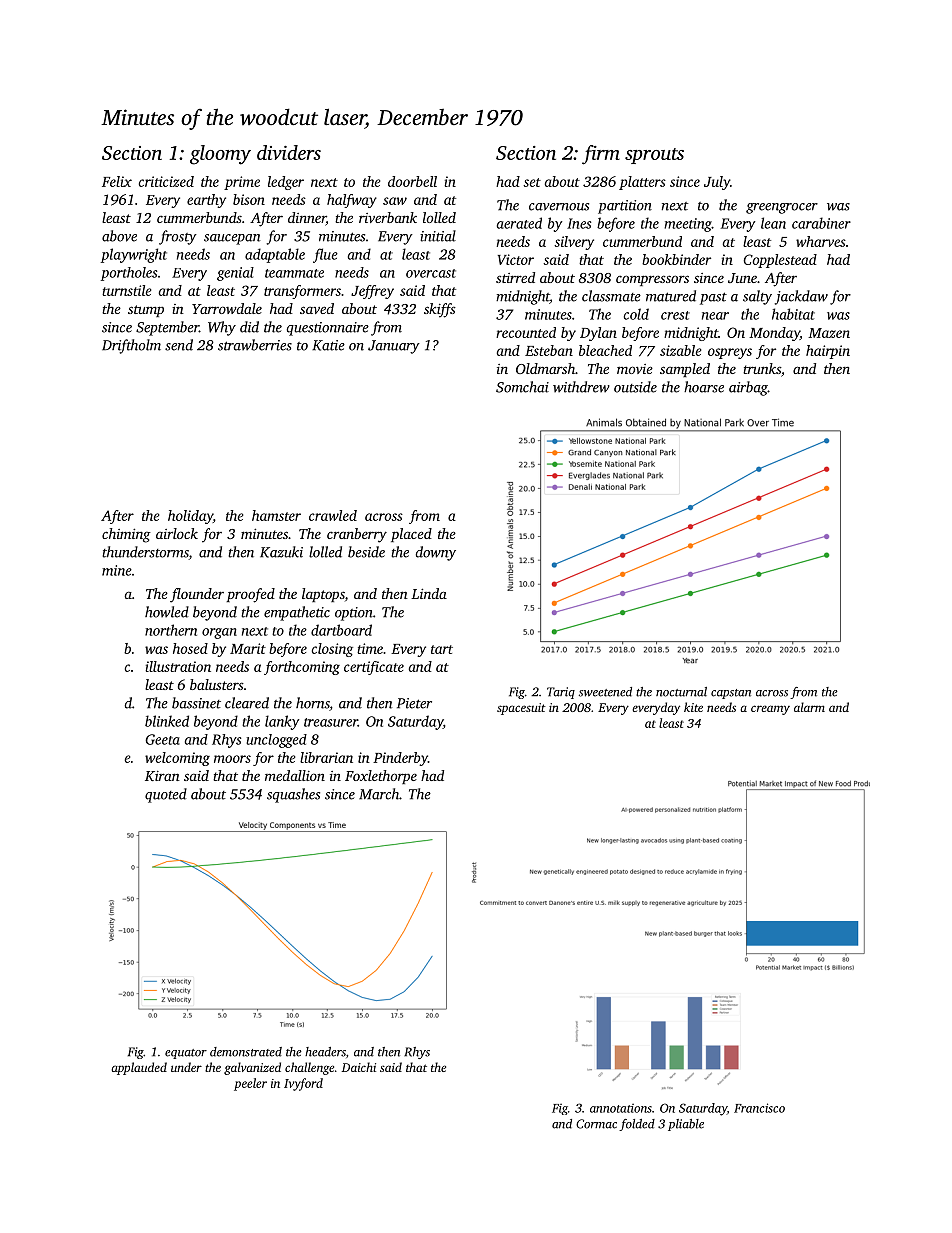  What do you see at coordinates (303, 1084) in the screenshot?
I see `Ivyford` at bounding box center [303, 1084].
